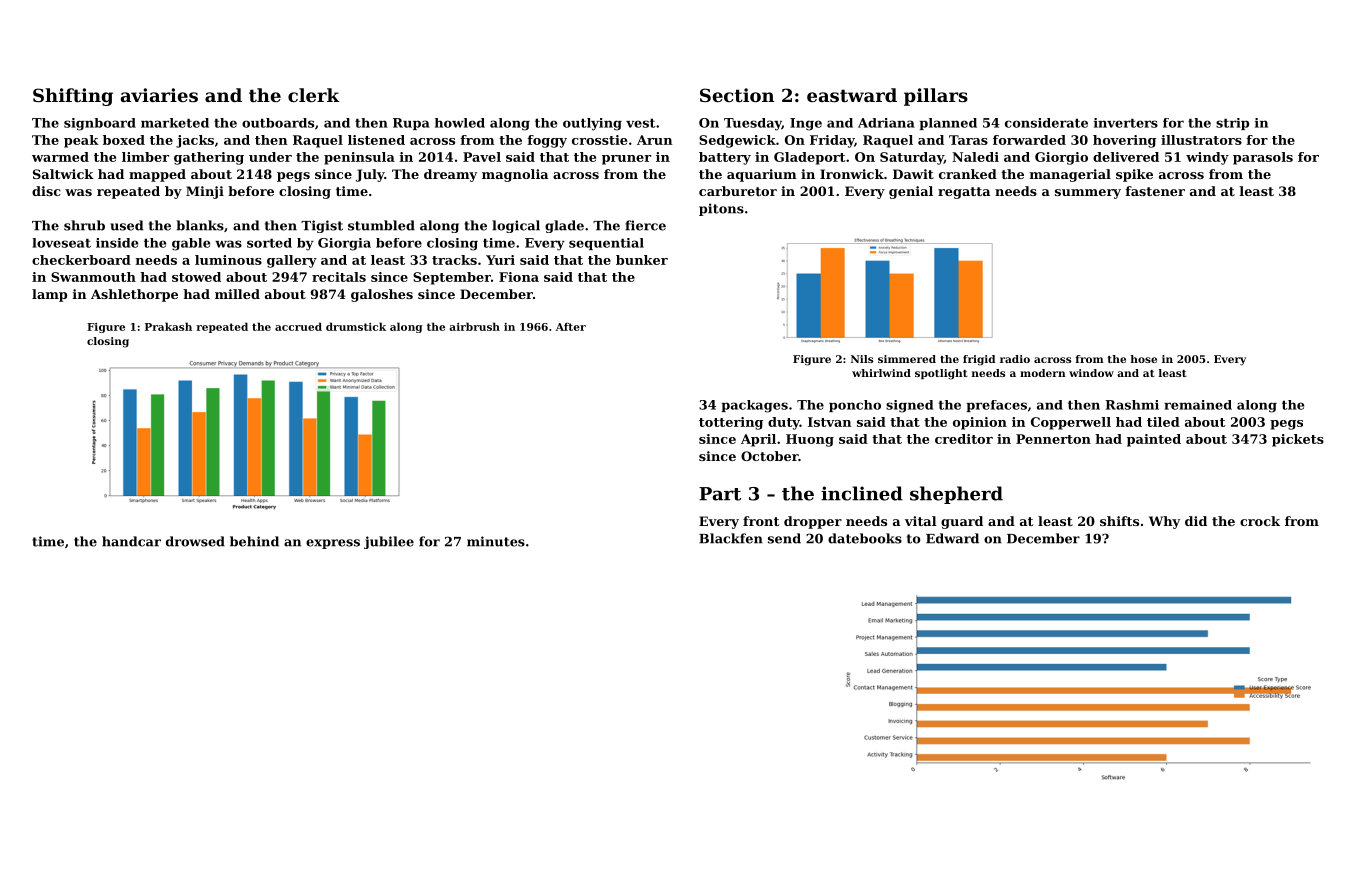 The image size is (1372, 887). I want to click on handcar, so click(131, 541).
